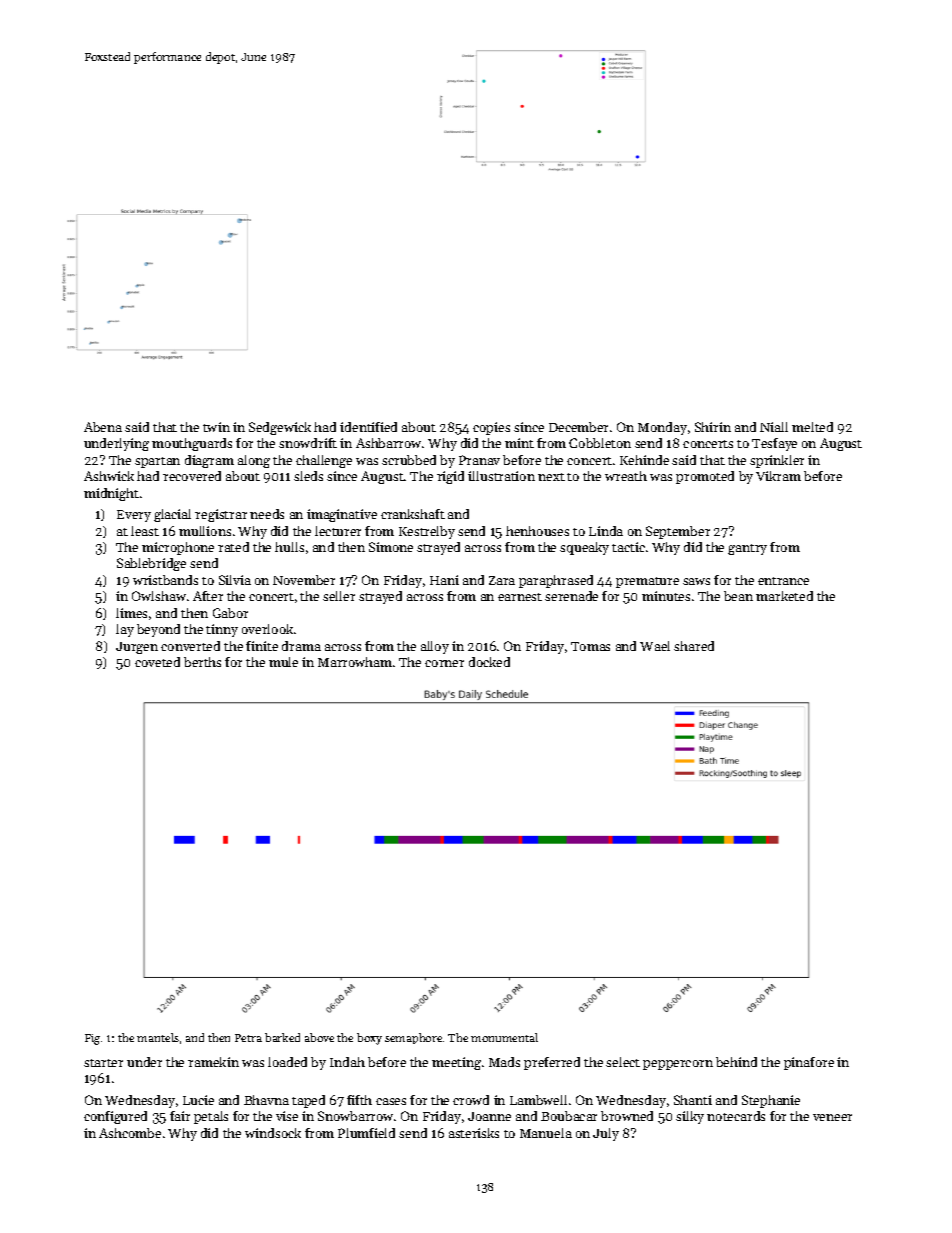  What do you see at coordinates (131, 613) in the screenshot?
I see `limes` at bounding box center [131, 613].
